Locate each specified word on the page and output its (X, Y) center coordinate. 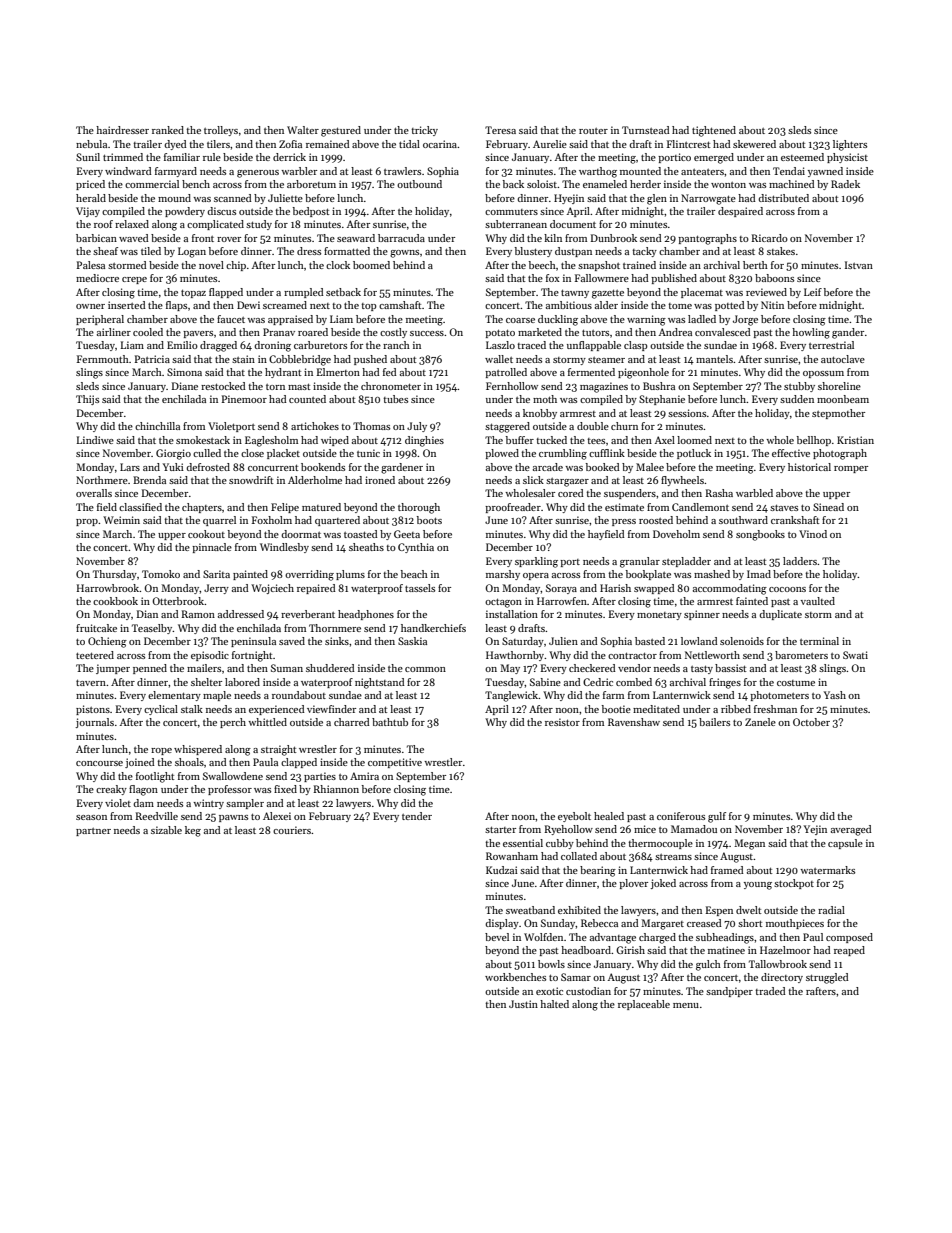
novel (211, 265)
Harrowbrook (108, 588)
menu (686, 1005)
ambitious (569, 305)
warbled (754, 493)
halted (554, 1004)
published (674, 279)
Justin (523, 1004)
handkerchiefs (433, 628)
